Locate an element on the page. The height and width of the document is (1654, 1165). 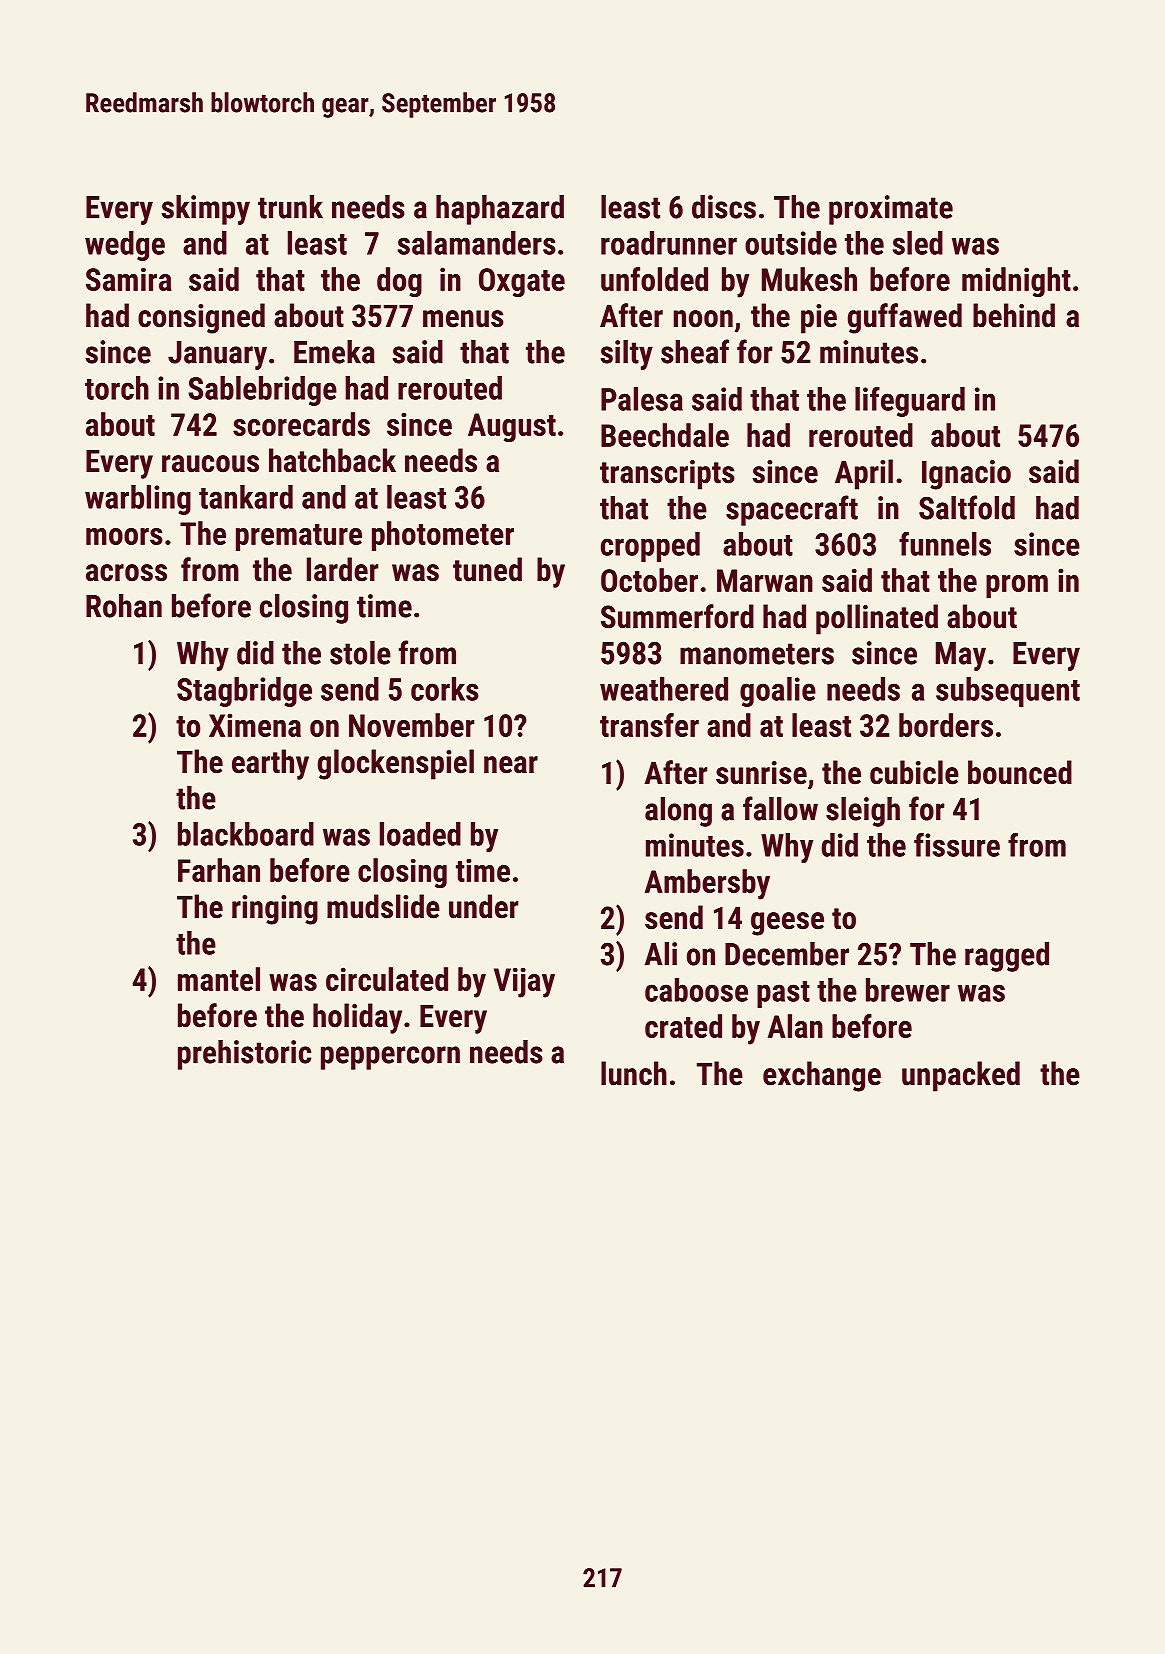
haphazard is located at coordinates (500, 210).
